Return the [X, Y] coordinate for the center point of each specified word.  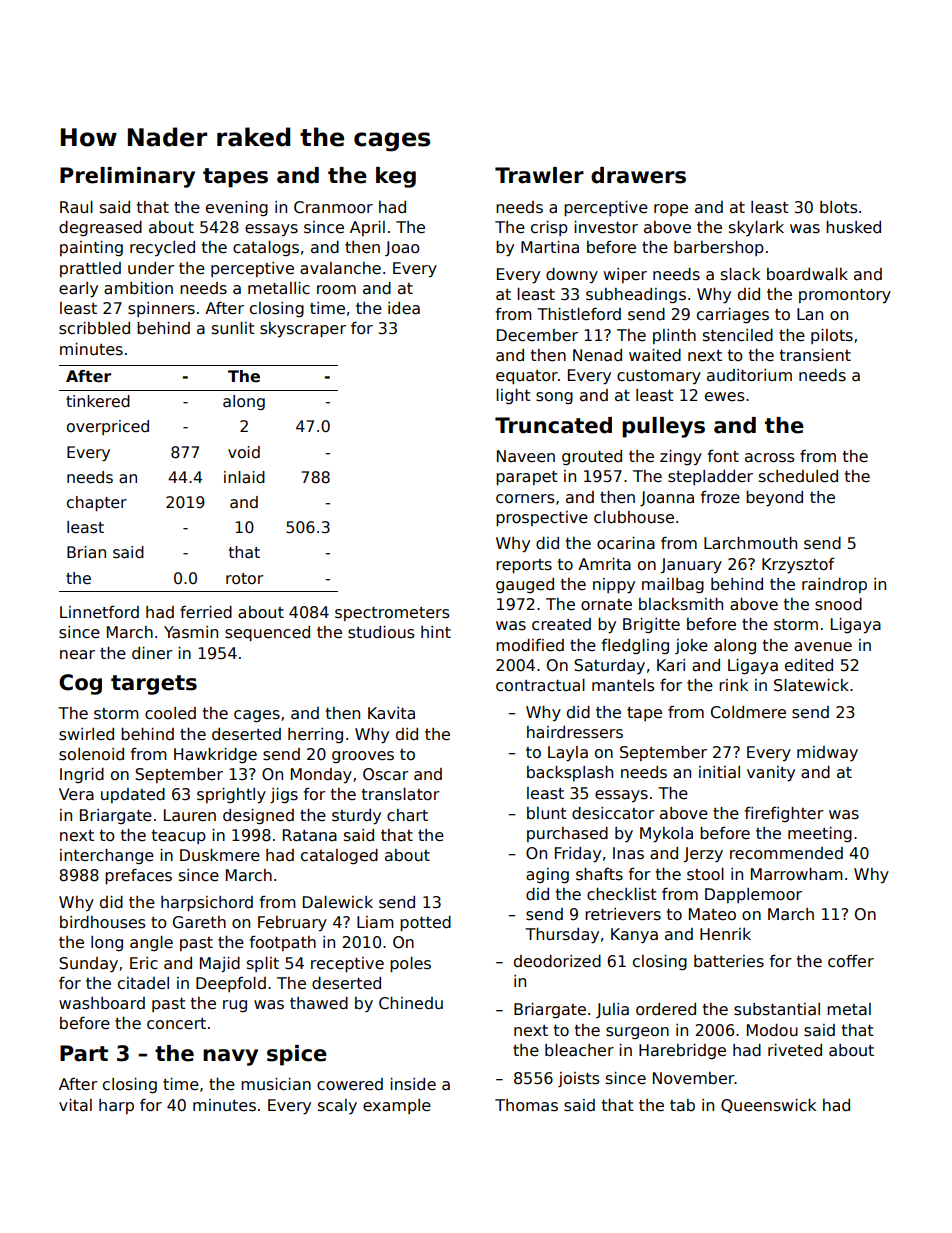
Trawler [539, 175]
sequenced [267, 633]
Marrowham [797, 874]
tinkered [98, 401]
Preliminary [127, 177]
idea [404, 308]
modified [530, 645]
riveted [795, 1050]
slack [740, 274]
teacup [179, 837]
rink [733, 685]
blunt [547, 813]
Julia [612, 1010]
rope [671, 210]
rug [235, 1006]
